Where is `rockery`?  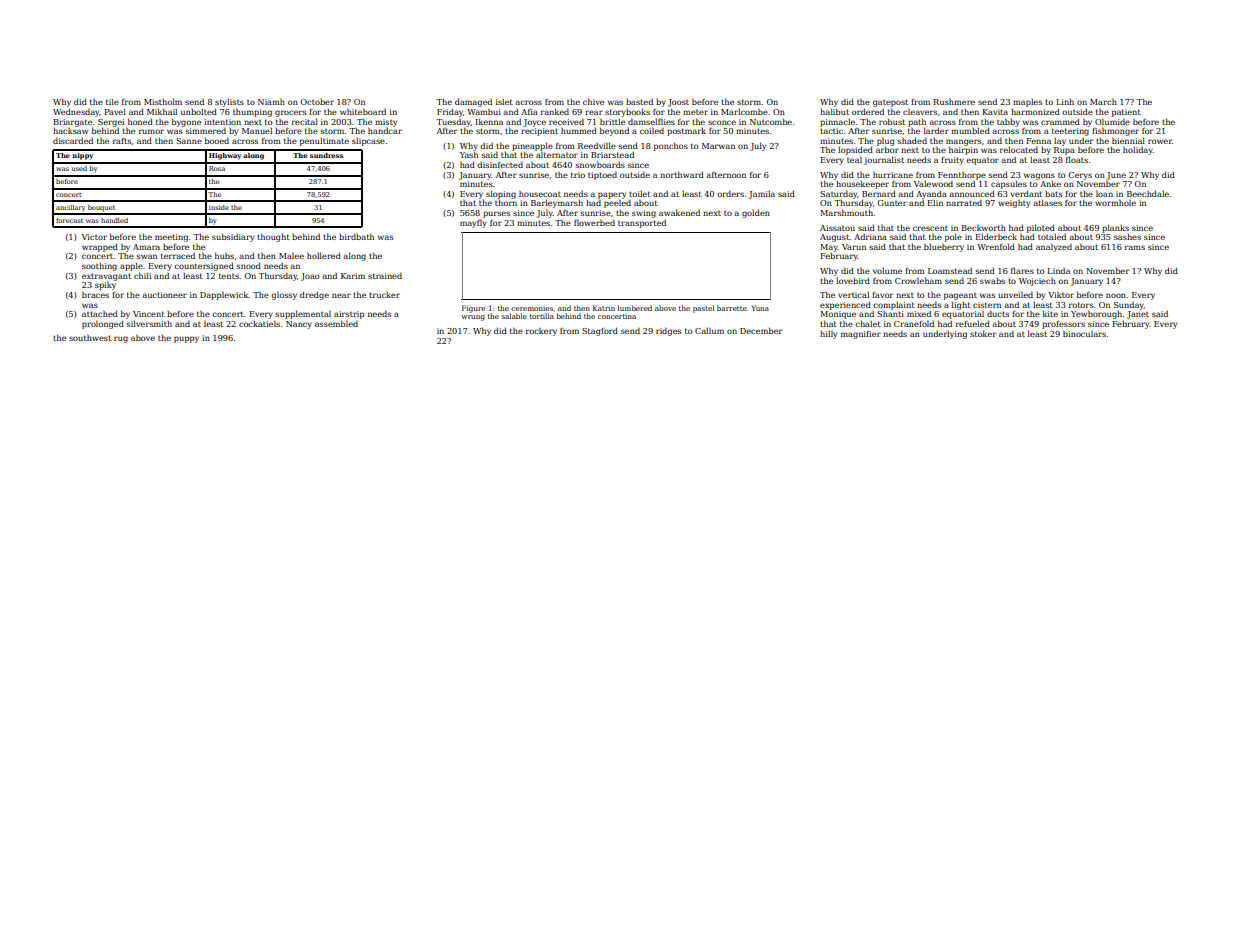
rockery is located at coordinates (541, 331).
